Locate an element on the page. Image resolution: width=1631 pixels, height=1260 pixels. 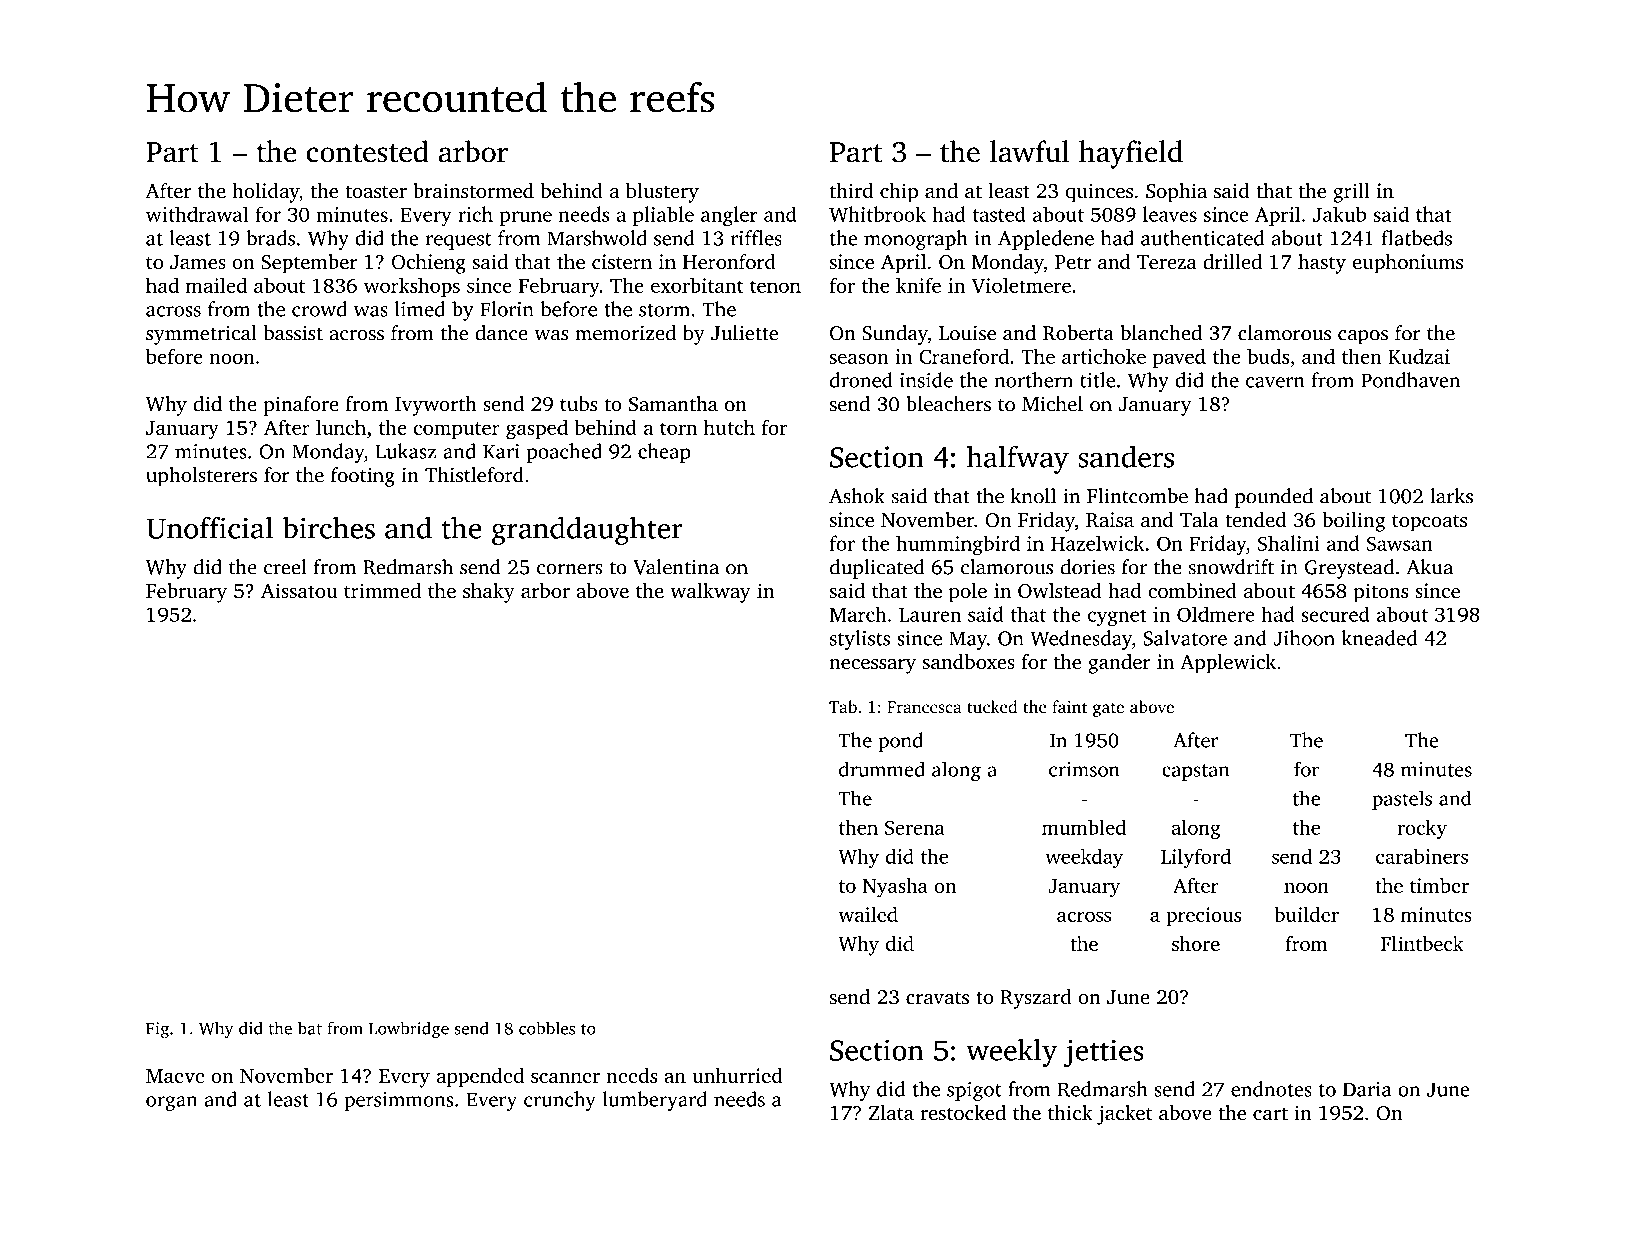
Aissatou is located at coordinates (299, 590).
